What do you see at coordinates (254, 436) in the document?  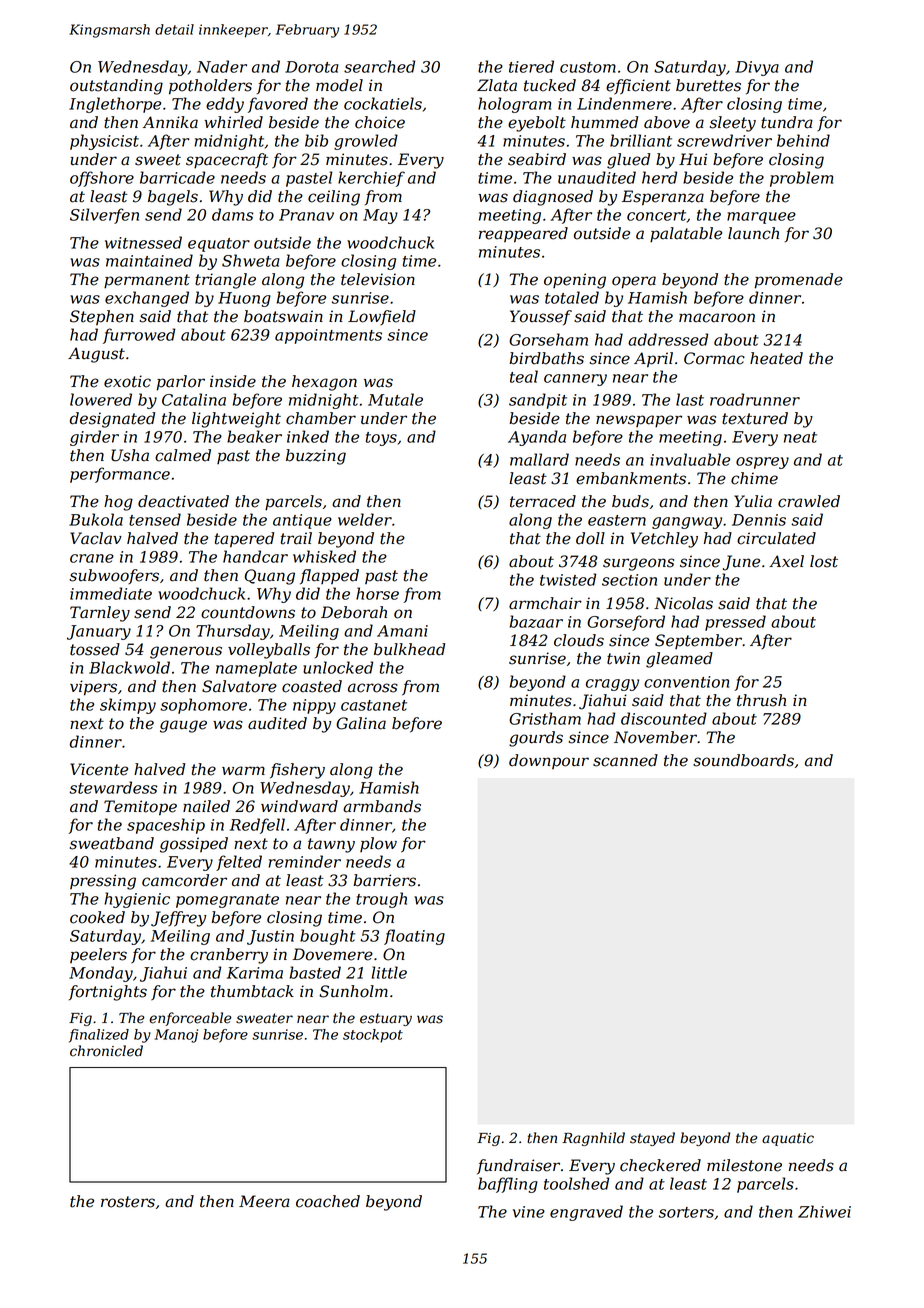 I see `beaker` at bounding box center [254, 436].
